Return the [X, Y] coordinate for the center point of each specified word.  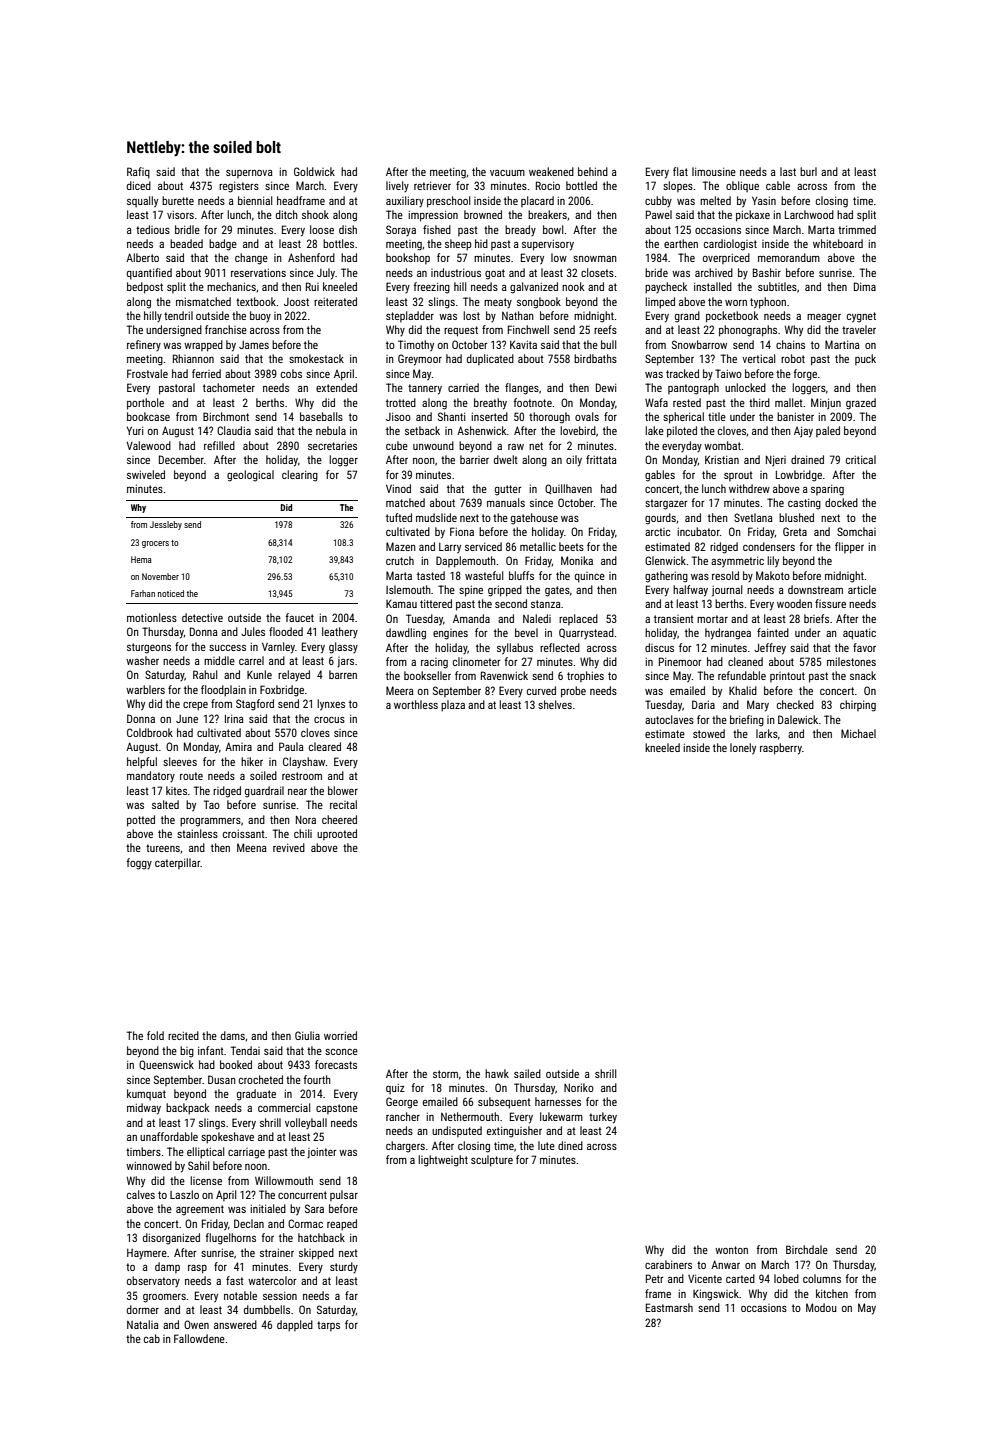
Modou [821, 1307]
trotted [401, 402]
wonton [731, 1250]
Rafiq [138, 173]
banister [795, 416]
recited [183, 1035]
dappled [295, 1326]
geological [250, 476]
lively [397, 186]
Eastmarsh [669, 1307]
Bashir [767, 272]
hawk [497, 1073]
